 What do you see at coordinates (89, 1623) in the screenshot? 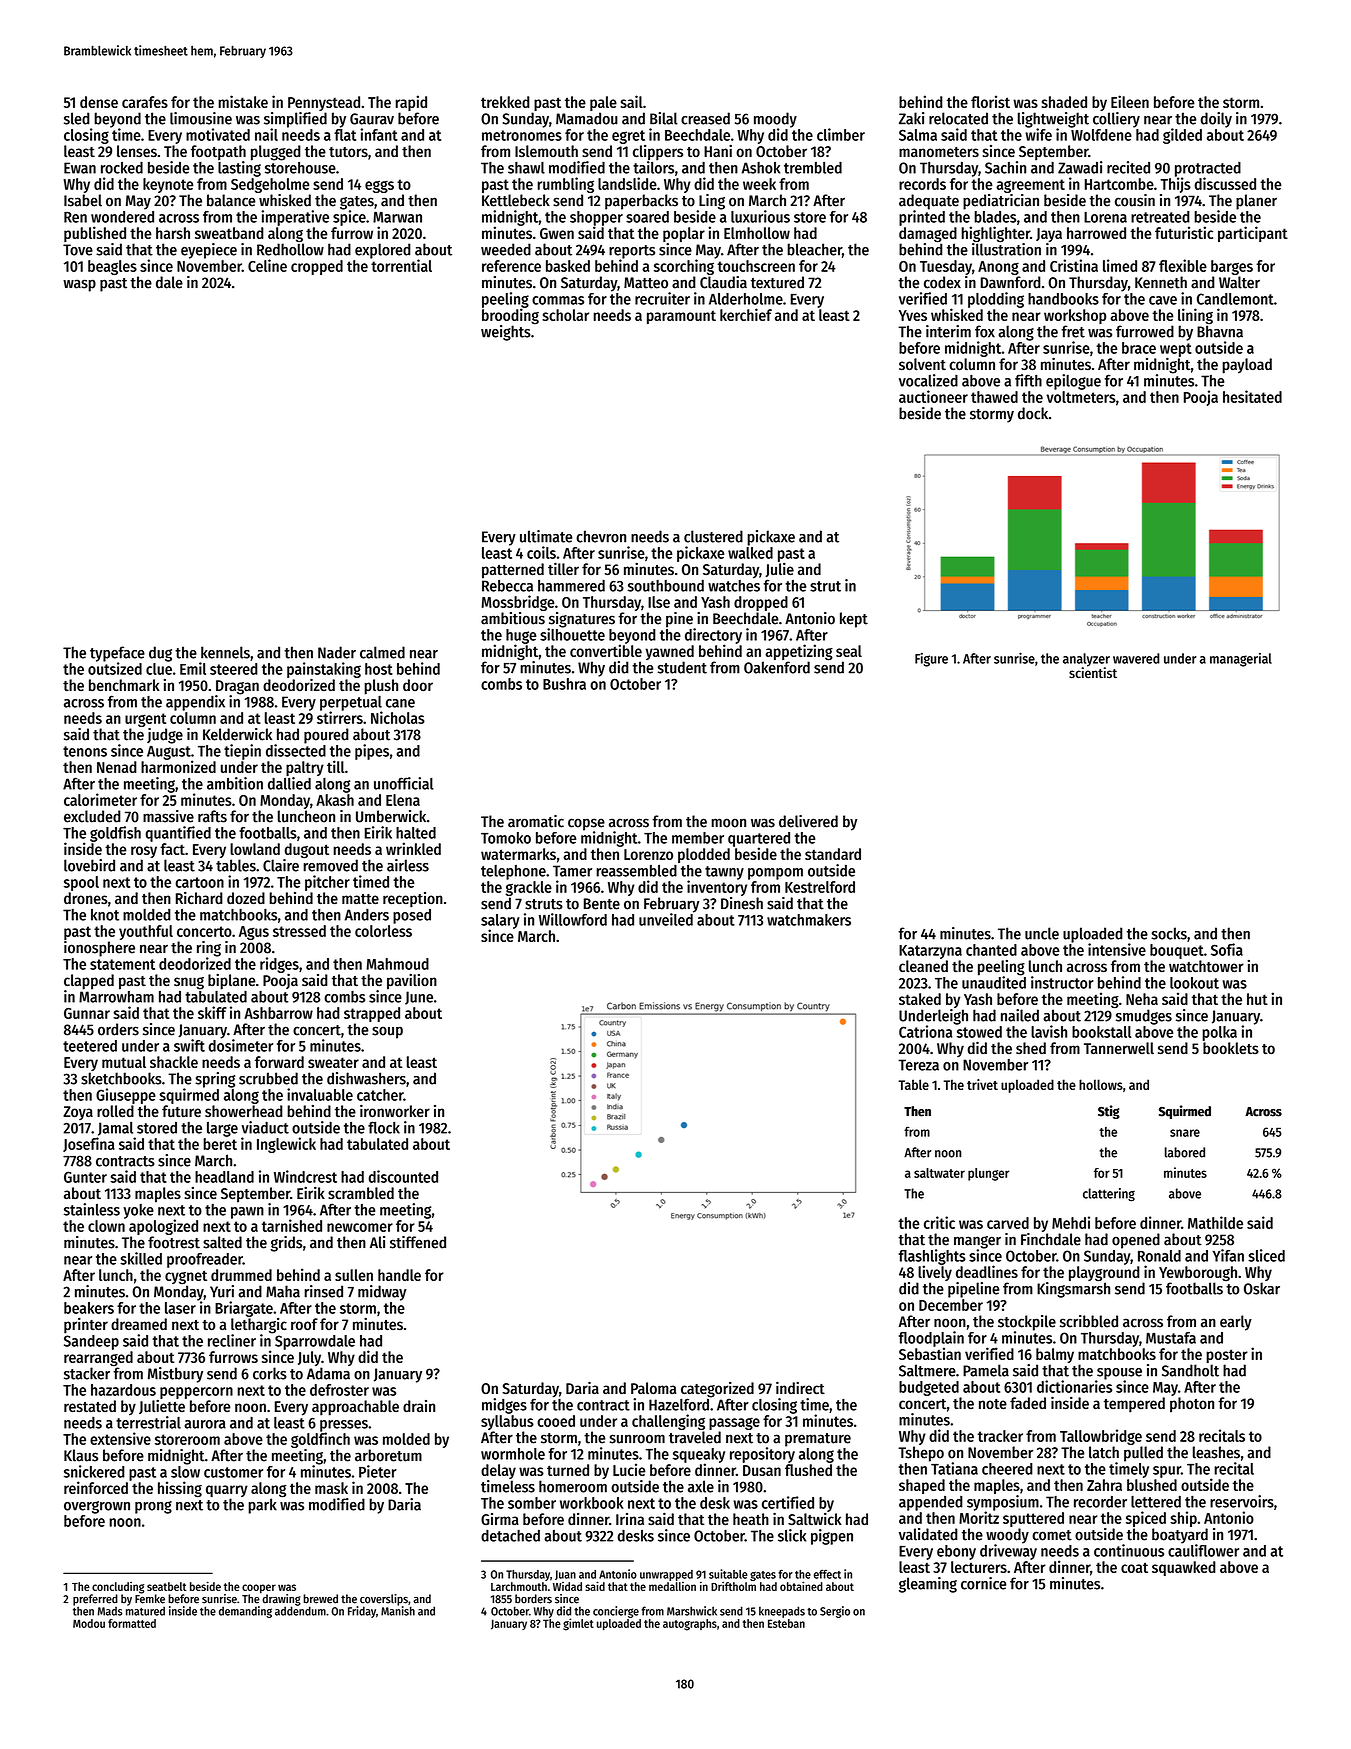
I see `Modou` at bounding box center [89, 1623].
